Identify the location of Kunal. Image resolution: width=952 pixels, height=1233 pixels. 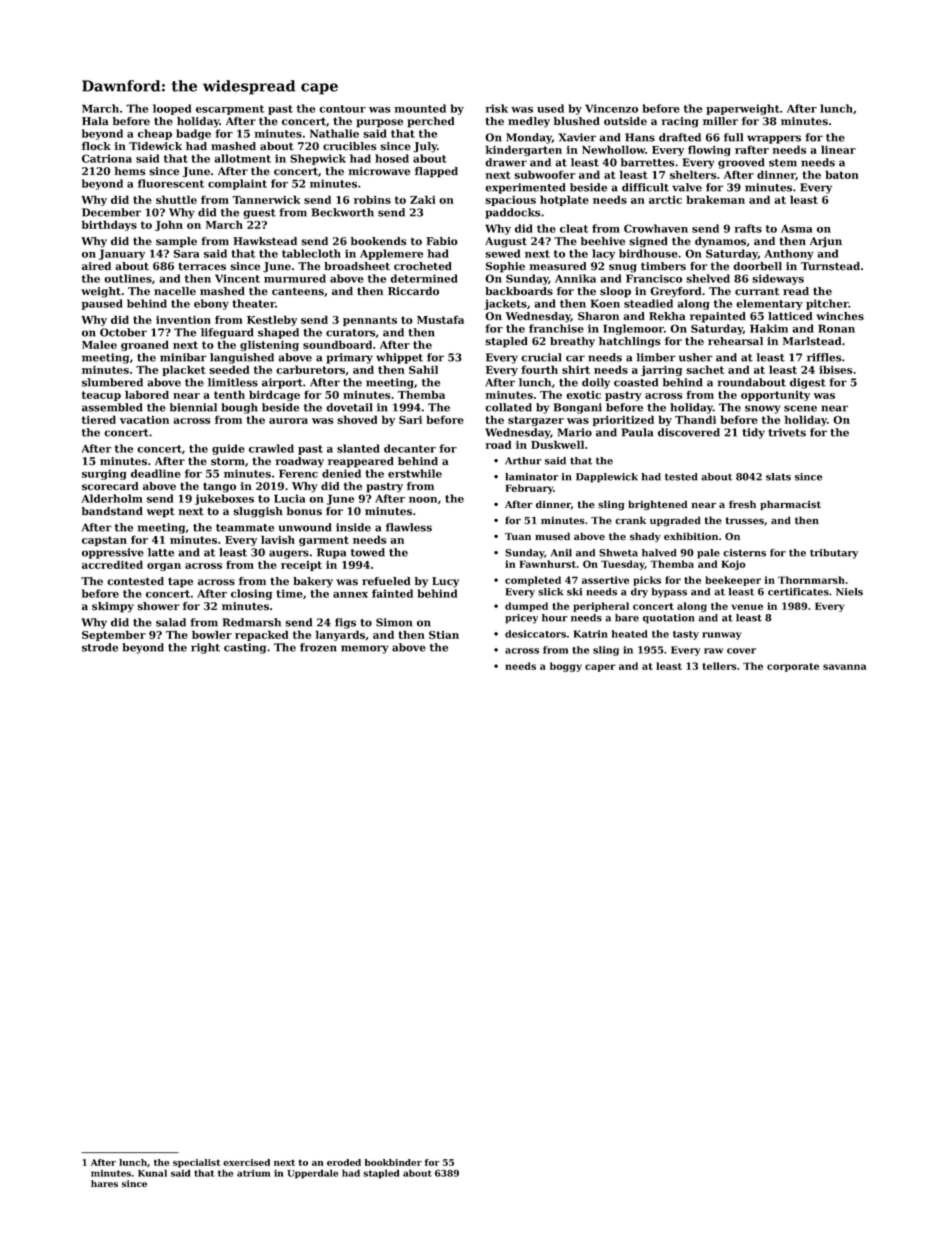
(152, 1173).
